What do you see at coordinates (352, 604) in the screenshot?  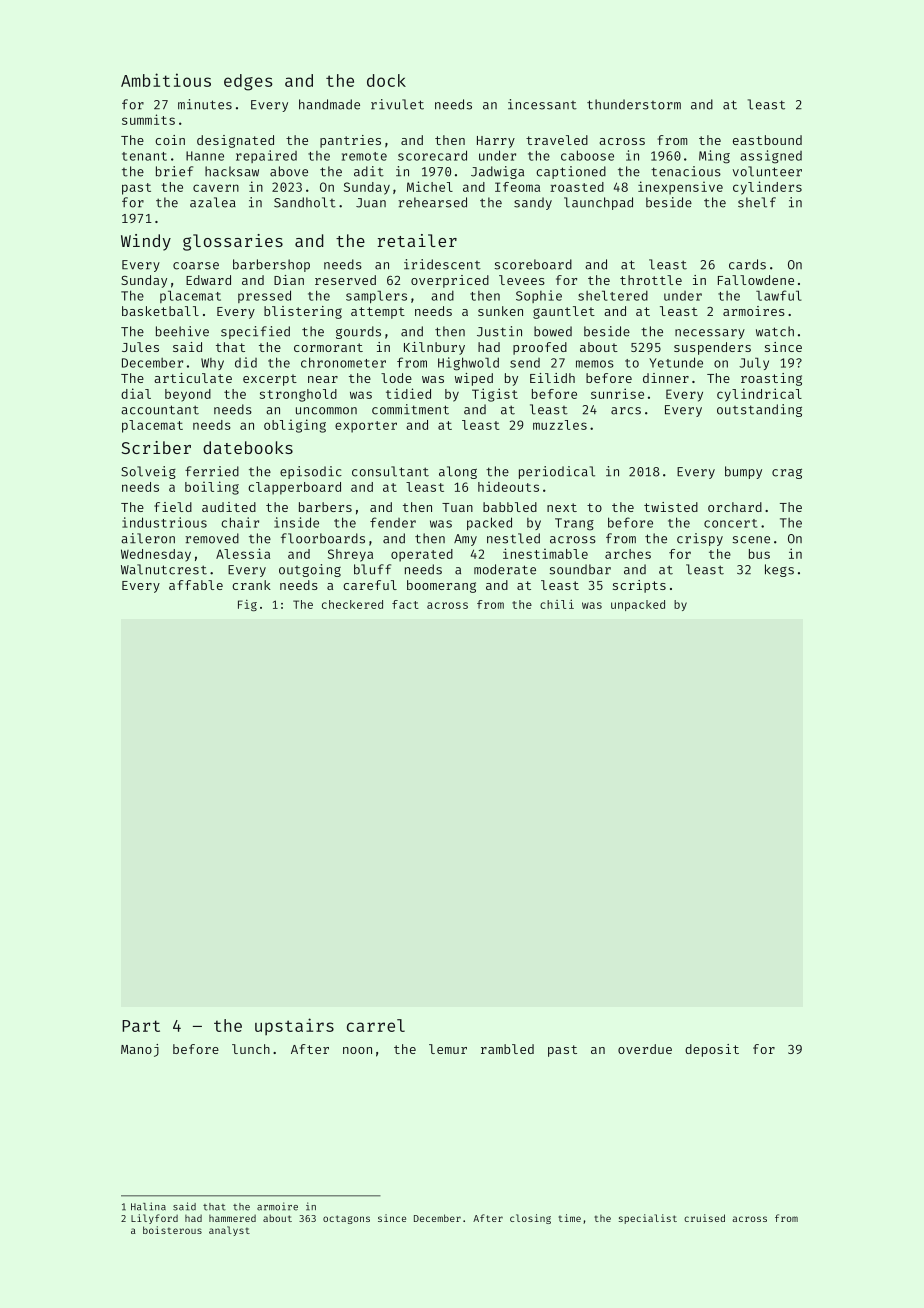 I see `checkered` at bounding box center [352, 604].
